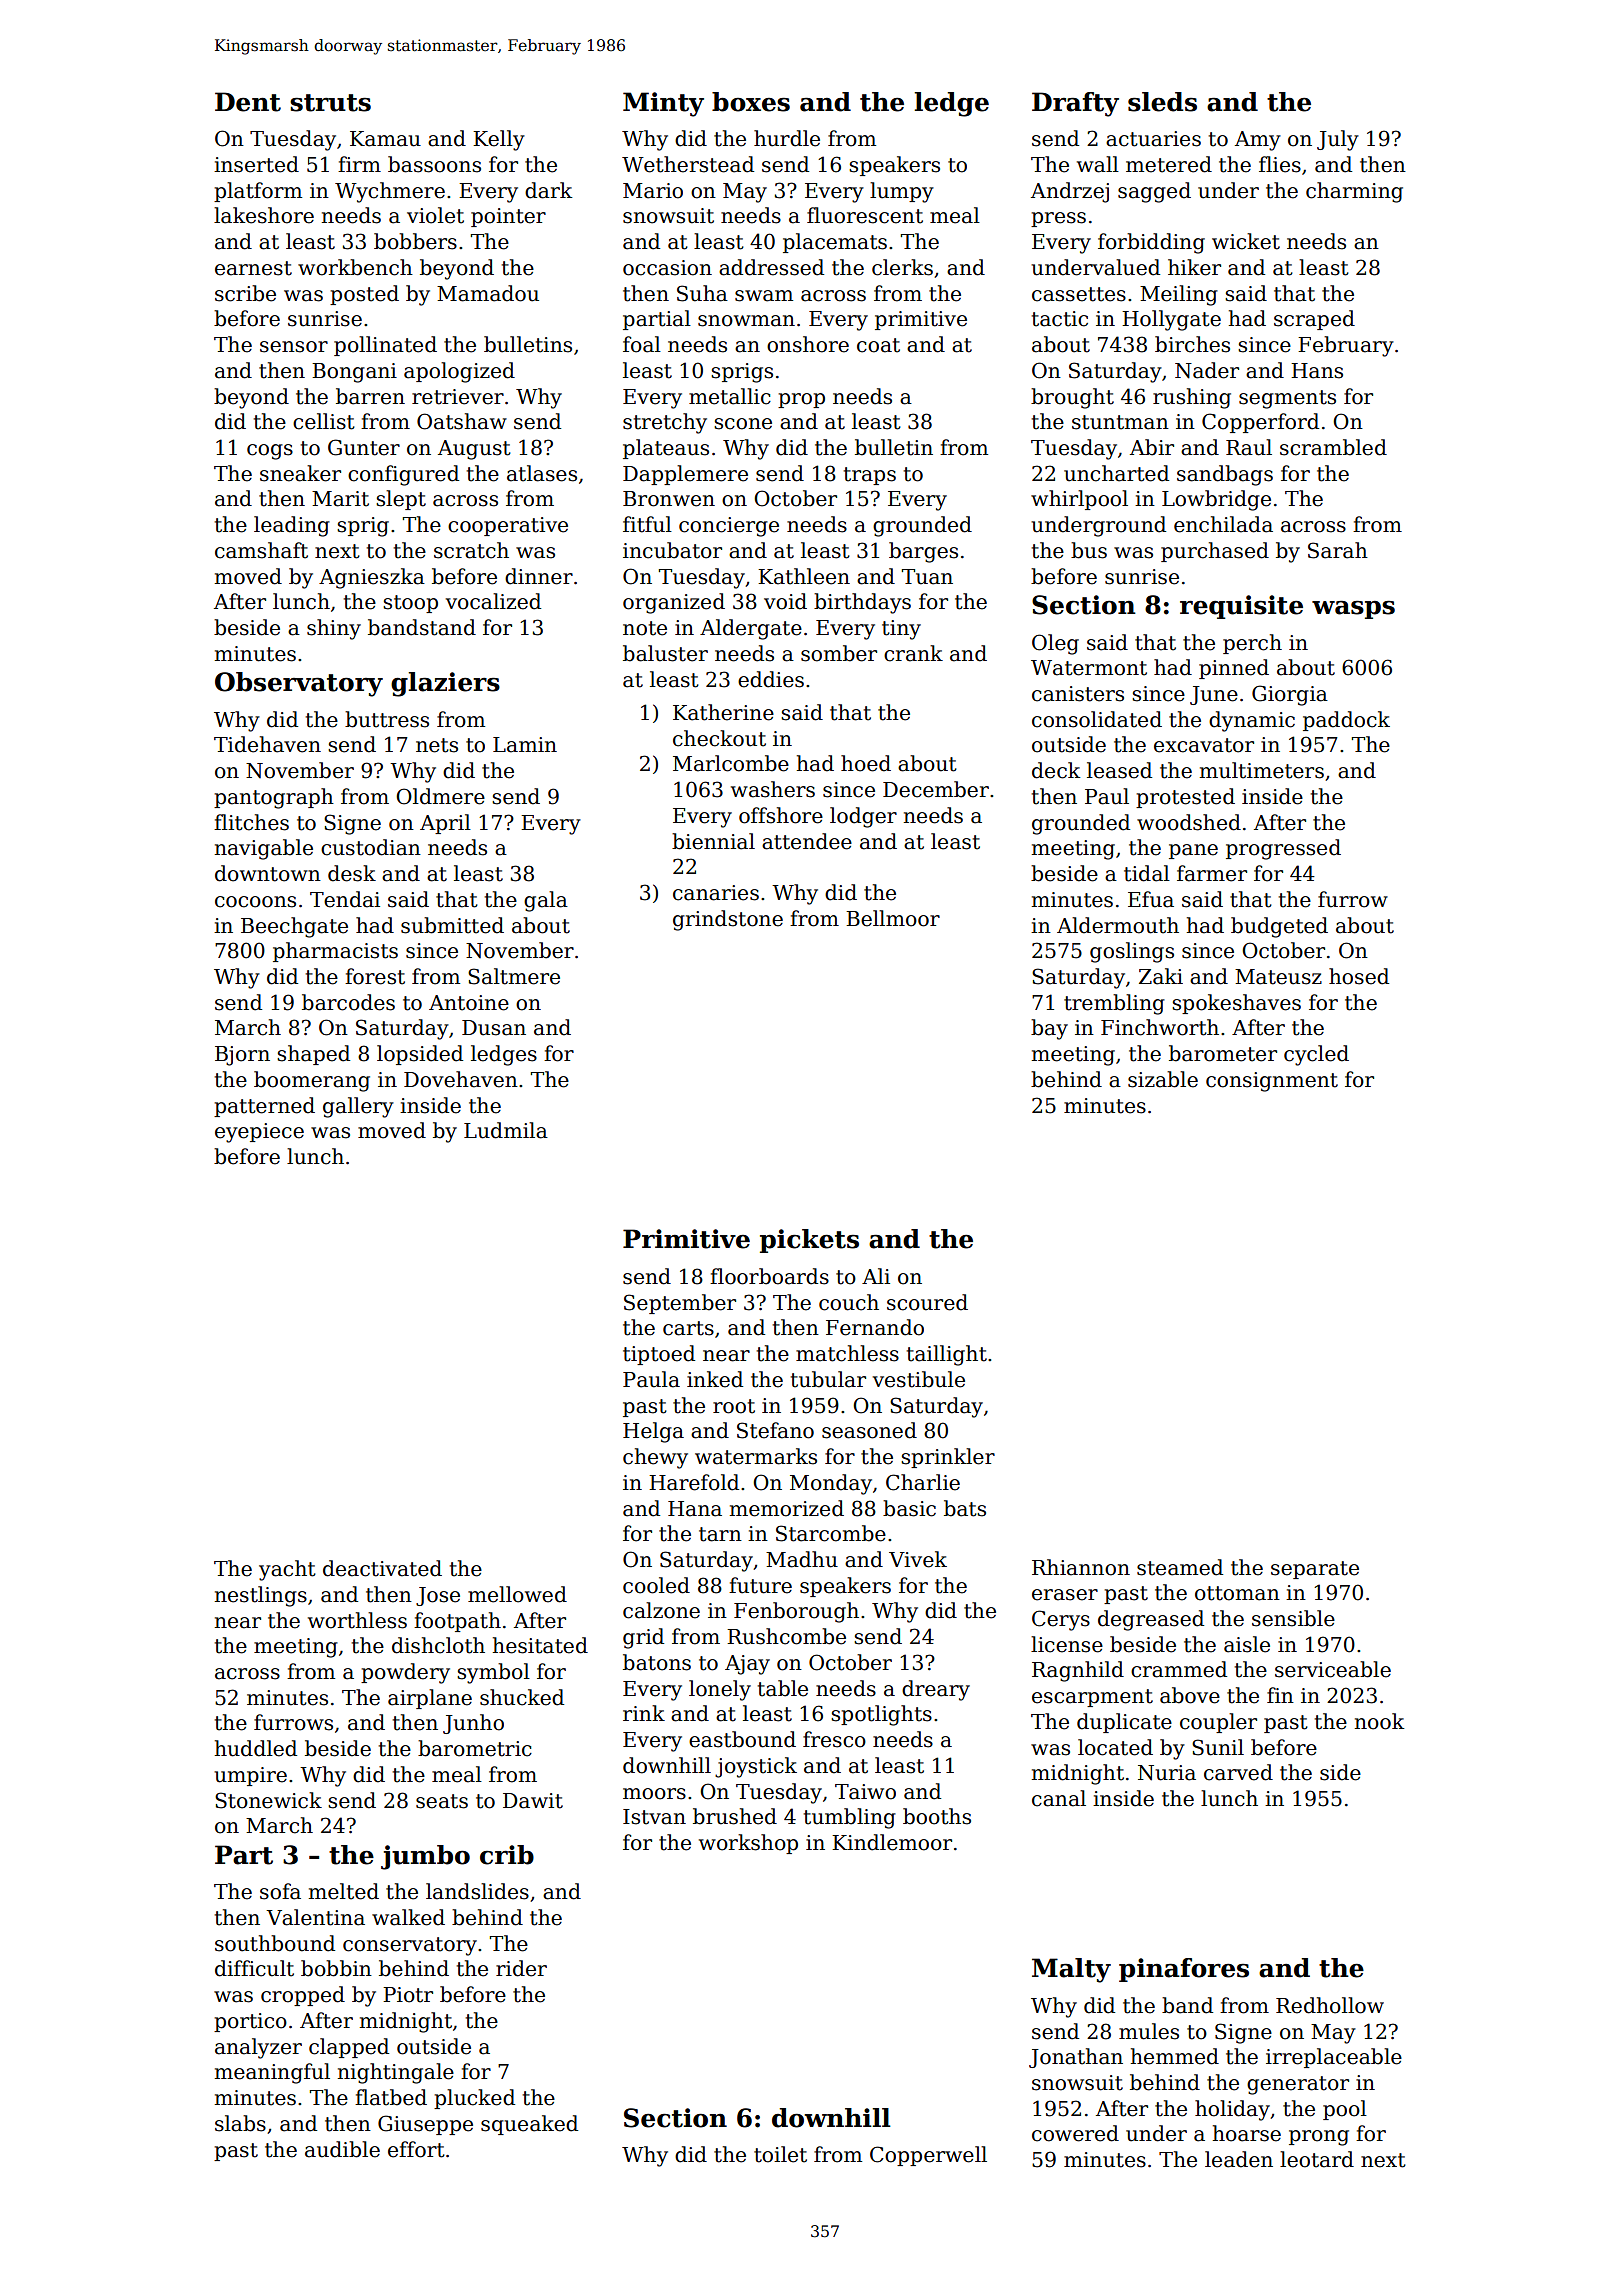  What do you see at coordinates (928, 2156) in the document?
I see `Copperwell` at bounding box center [928, 2156].
